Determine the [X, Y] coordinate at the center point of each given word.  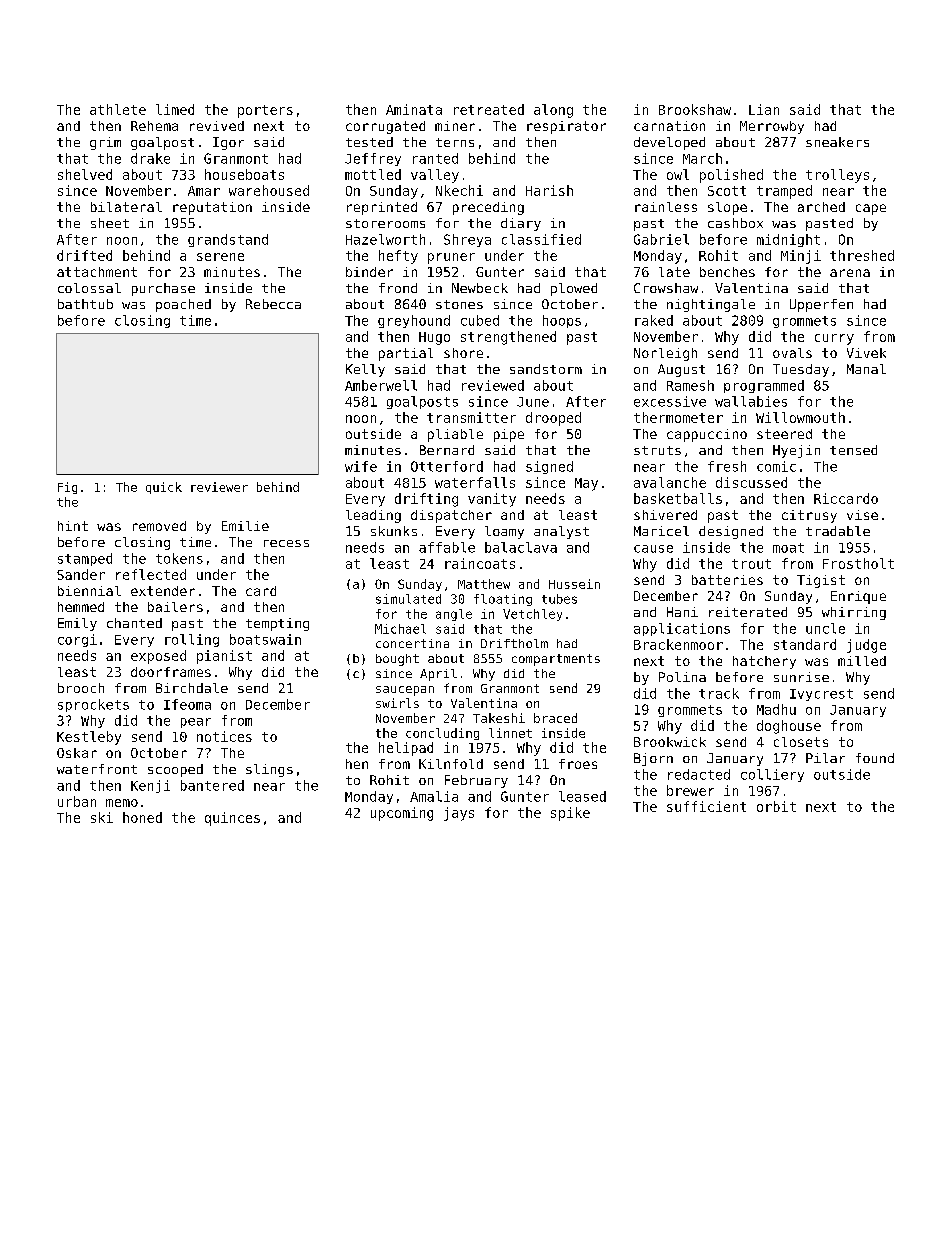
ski [102, 817]
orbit [776, 806]
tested [369, 142]
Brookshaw [695, 109]
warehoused [269, 190]
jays [459, 814]
